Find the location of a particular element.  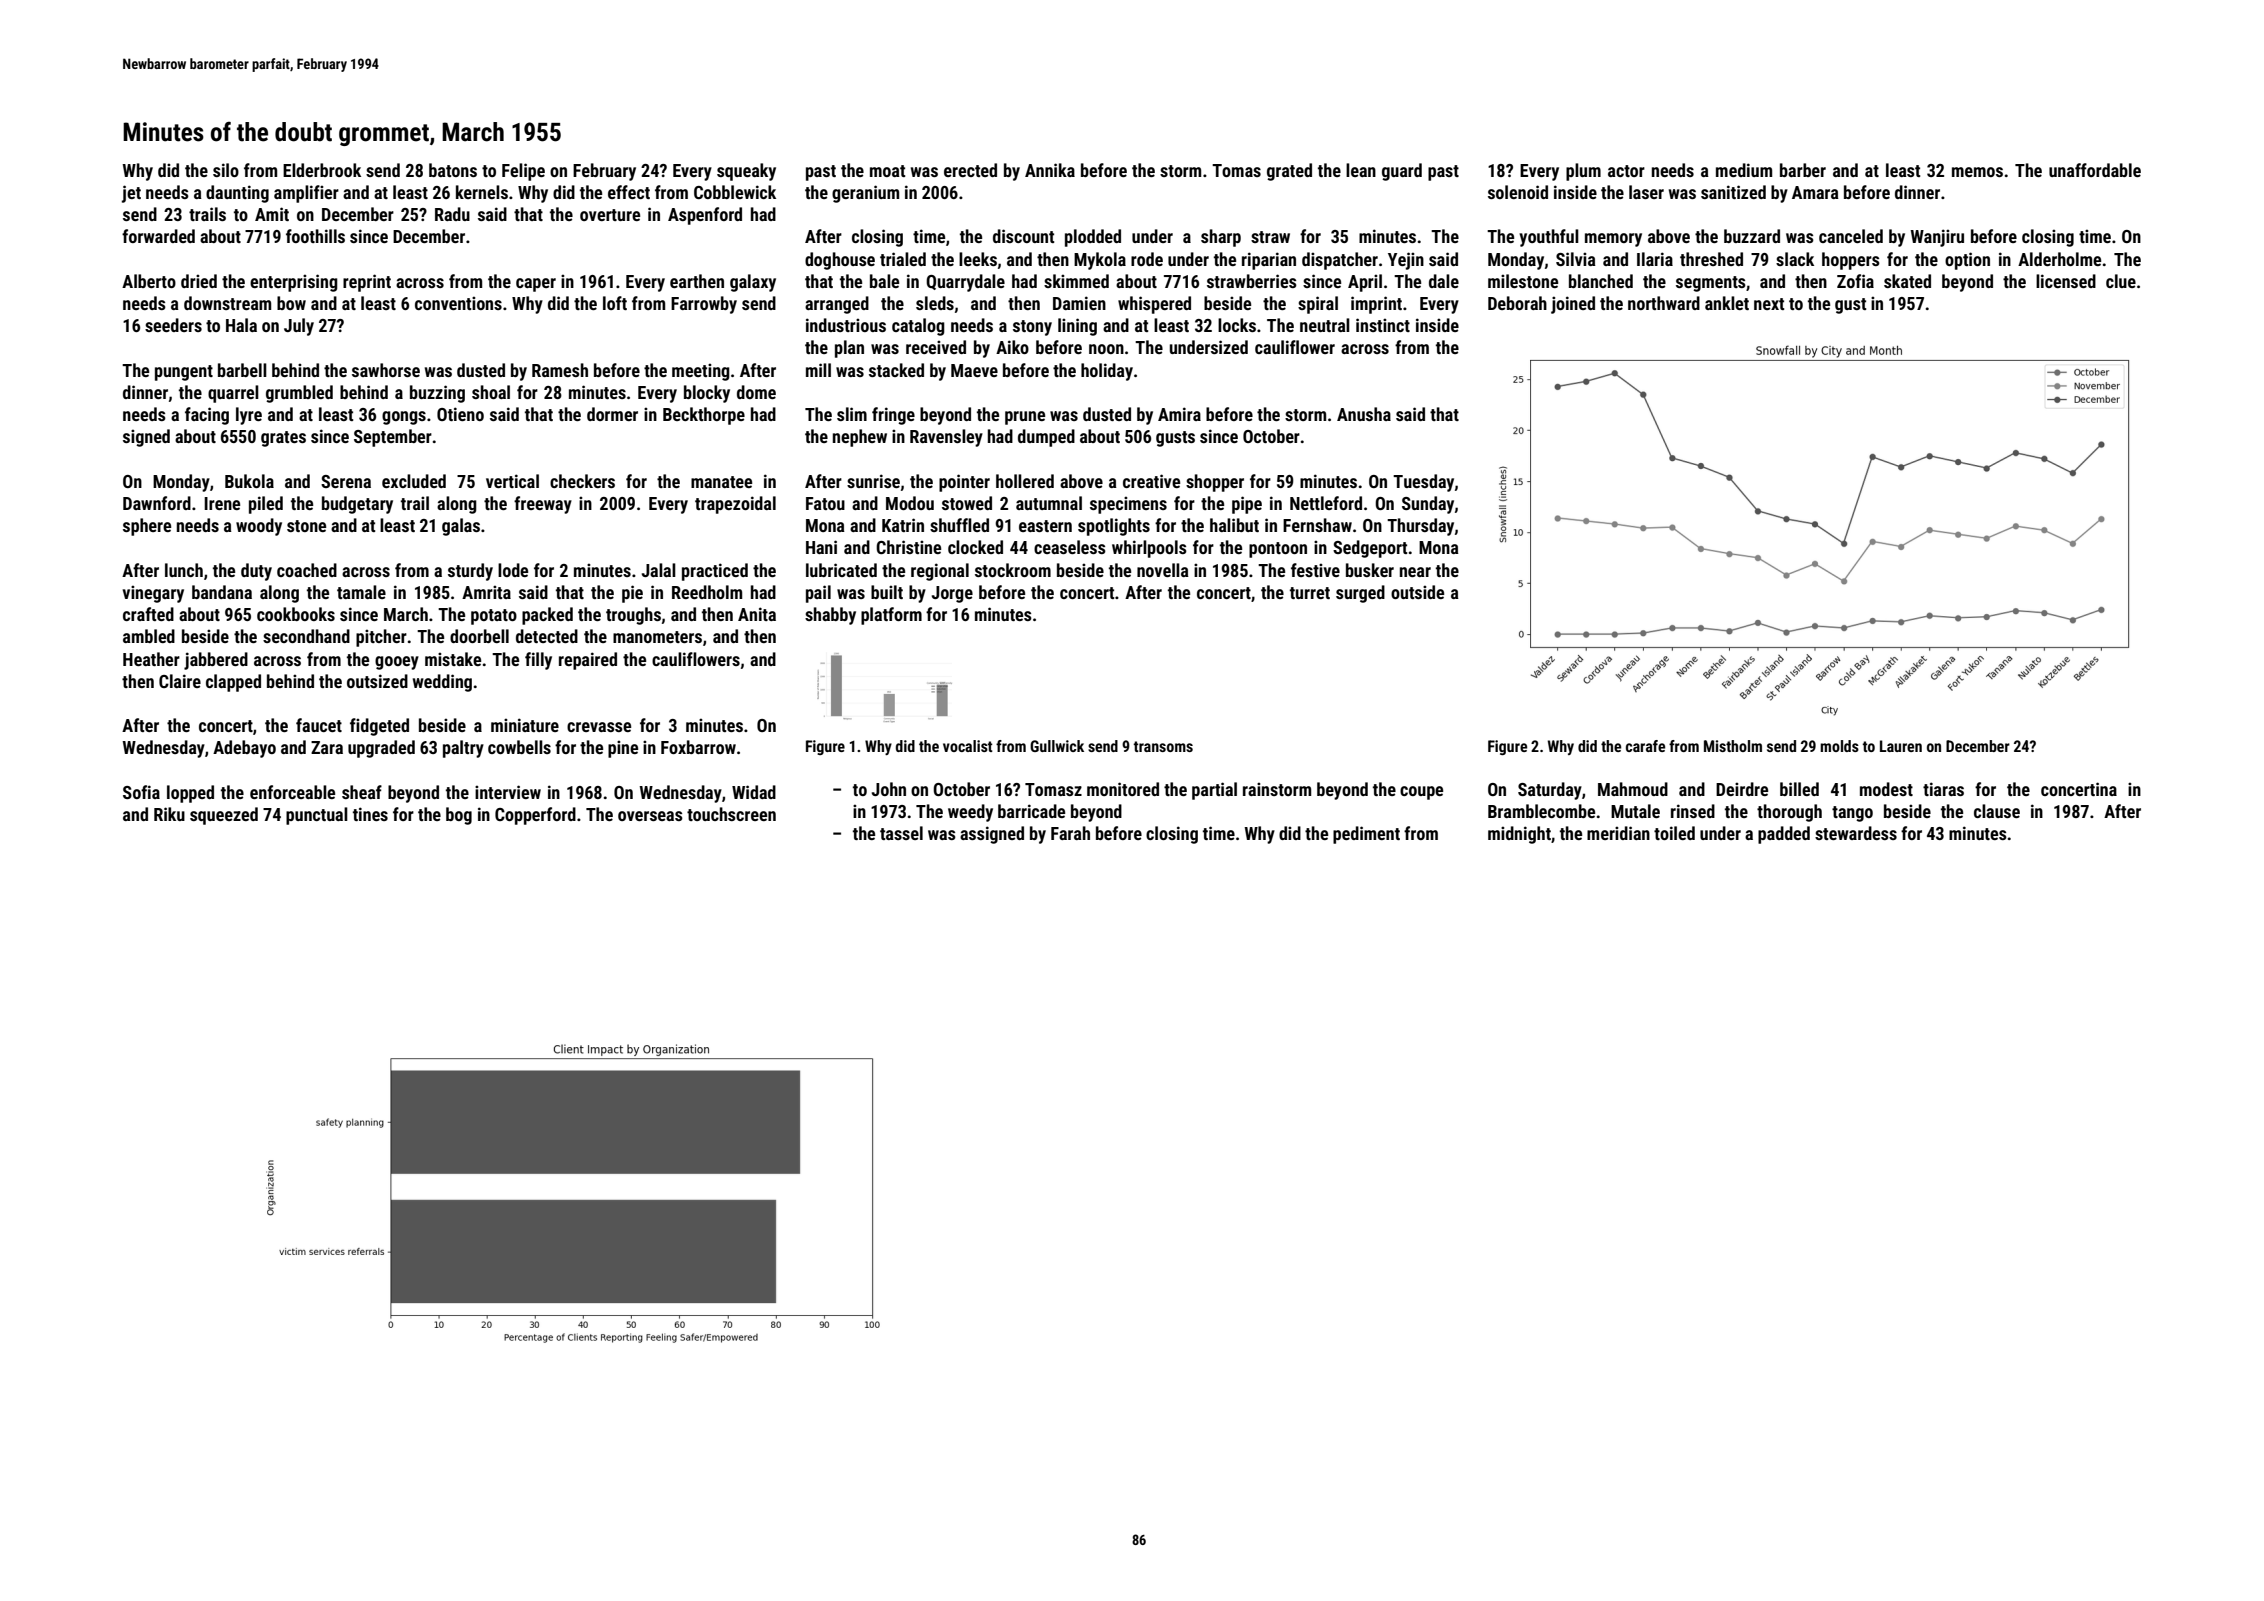

Anusha is located at coordinates (1364, 414).
